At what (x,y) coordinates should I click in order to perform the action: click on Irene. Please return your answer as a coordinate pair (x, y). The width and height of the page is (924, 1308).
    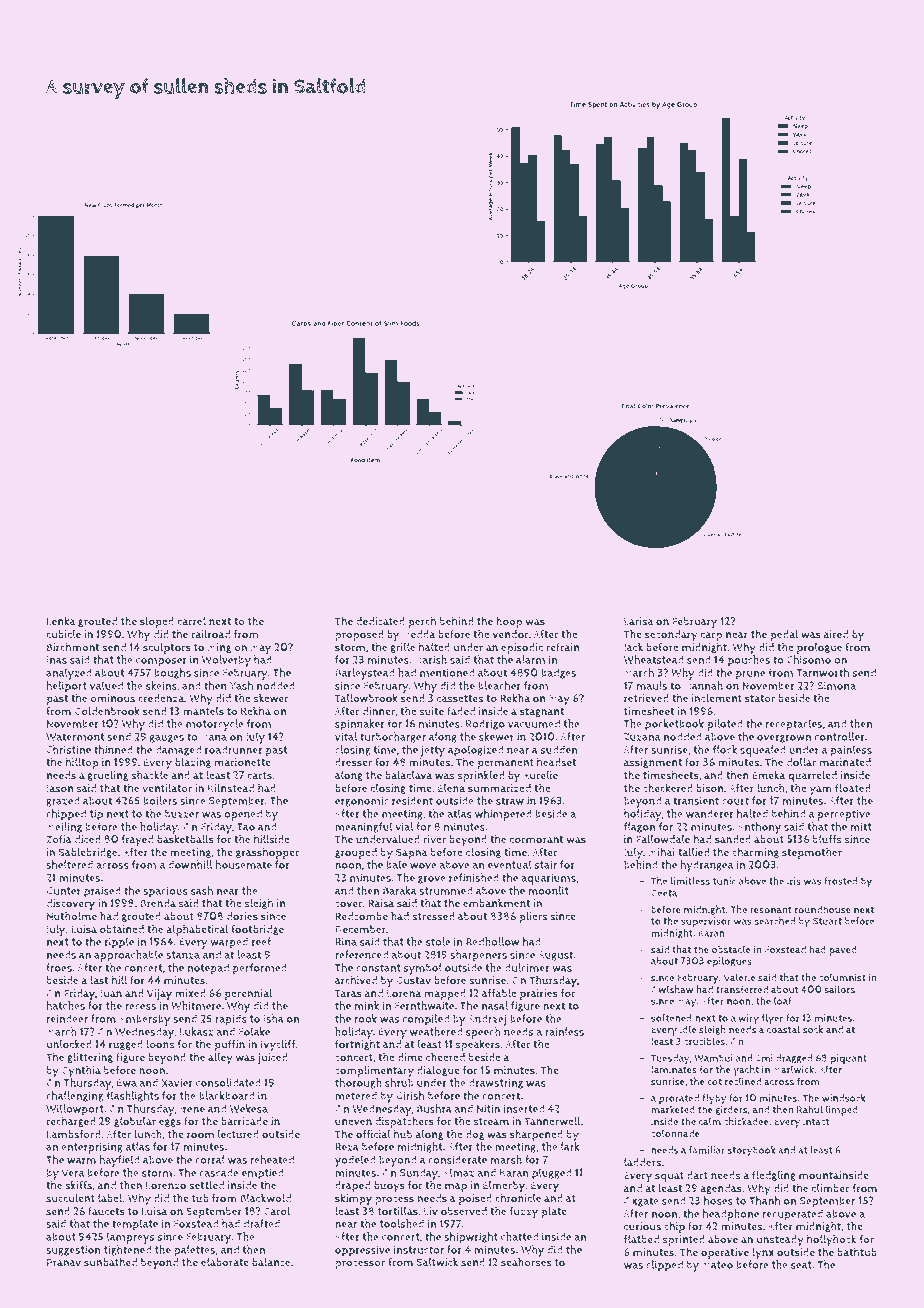
    Looking at the image, I should click on (192, 1109).
